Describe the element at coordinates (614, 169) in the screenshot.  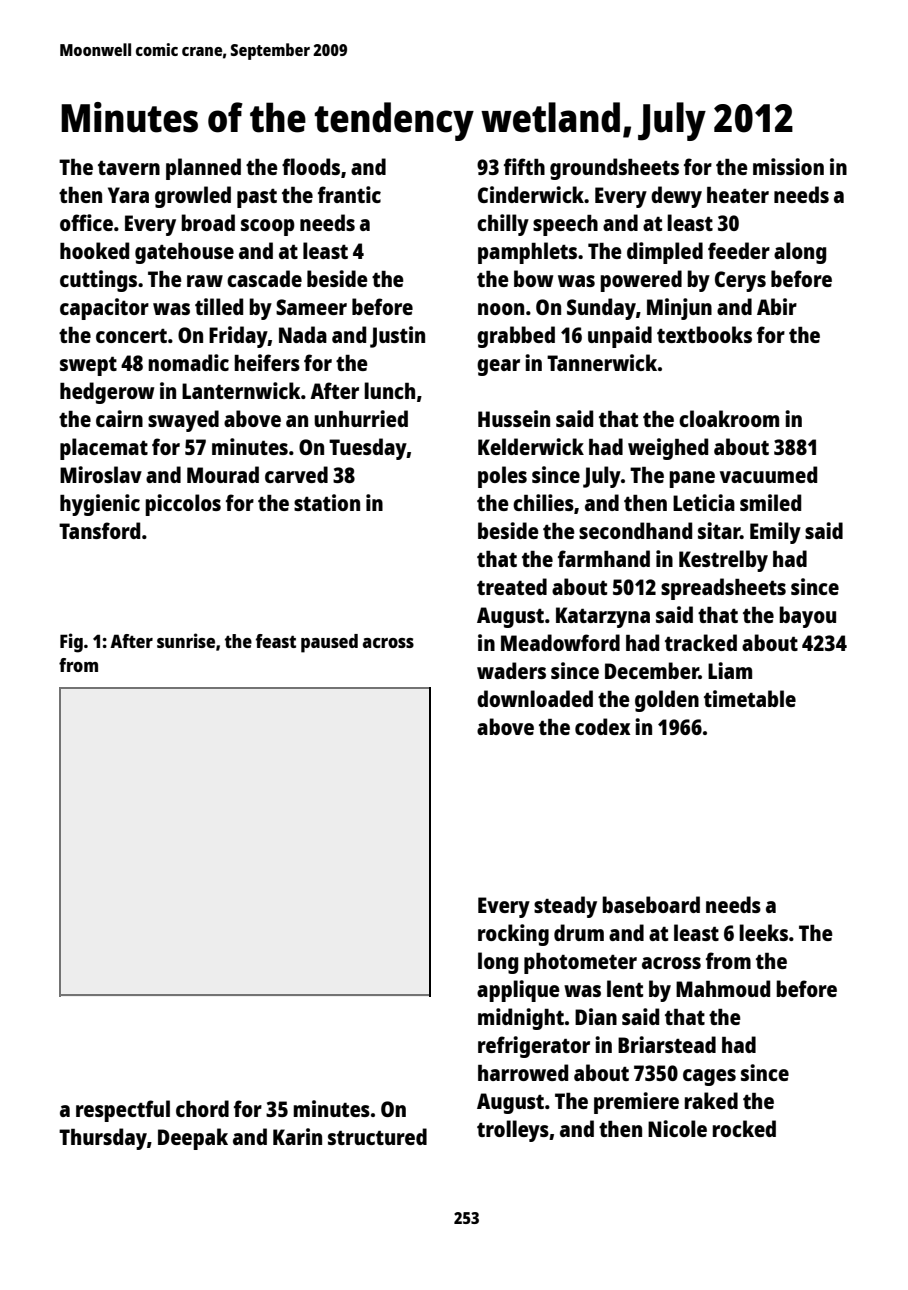
I see `groundsheets` at that location.
